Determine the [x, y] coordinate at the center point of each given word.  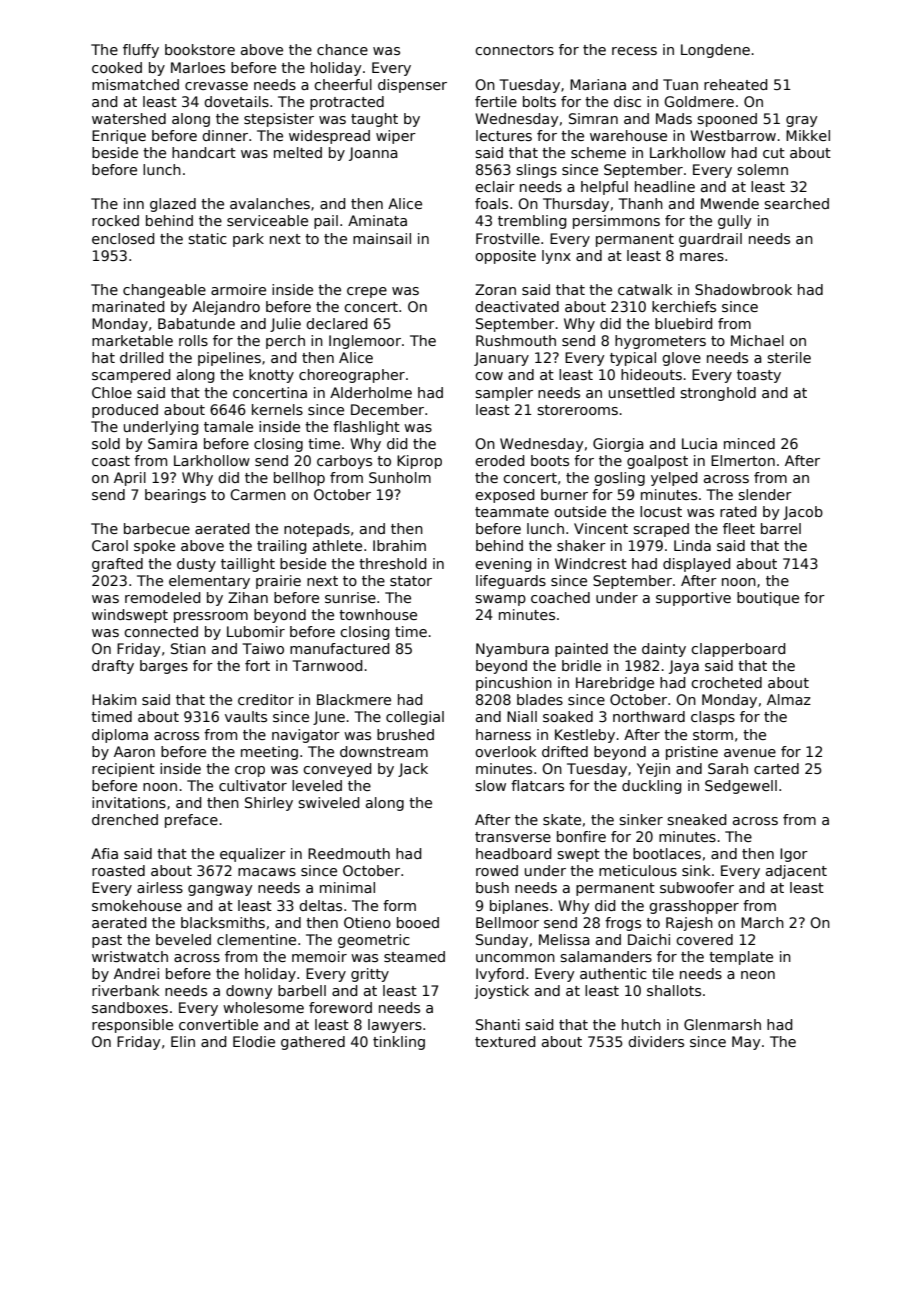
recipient [123, 770]
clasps [713, 718]
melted [298, 152]
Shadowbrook [743, 289]
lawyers [395, 1026]
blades [540, 699]
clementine [256, 939]
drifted [565, 751]
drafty [113, 667]
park [248, 240]
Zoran [495, 289]
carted [776, 768]
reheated [735, 84]
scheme [598, 152]
